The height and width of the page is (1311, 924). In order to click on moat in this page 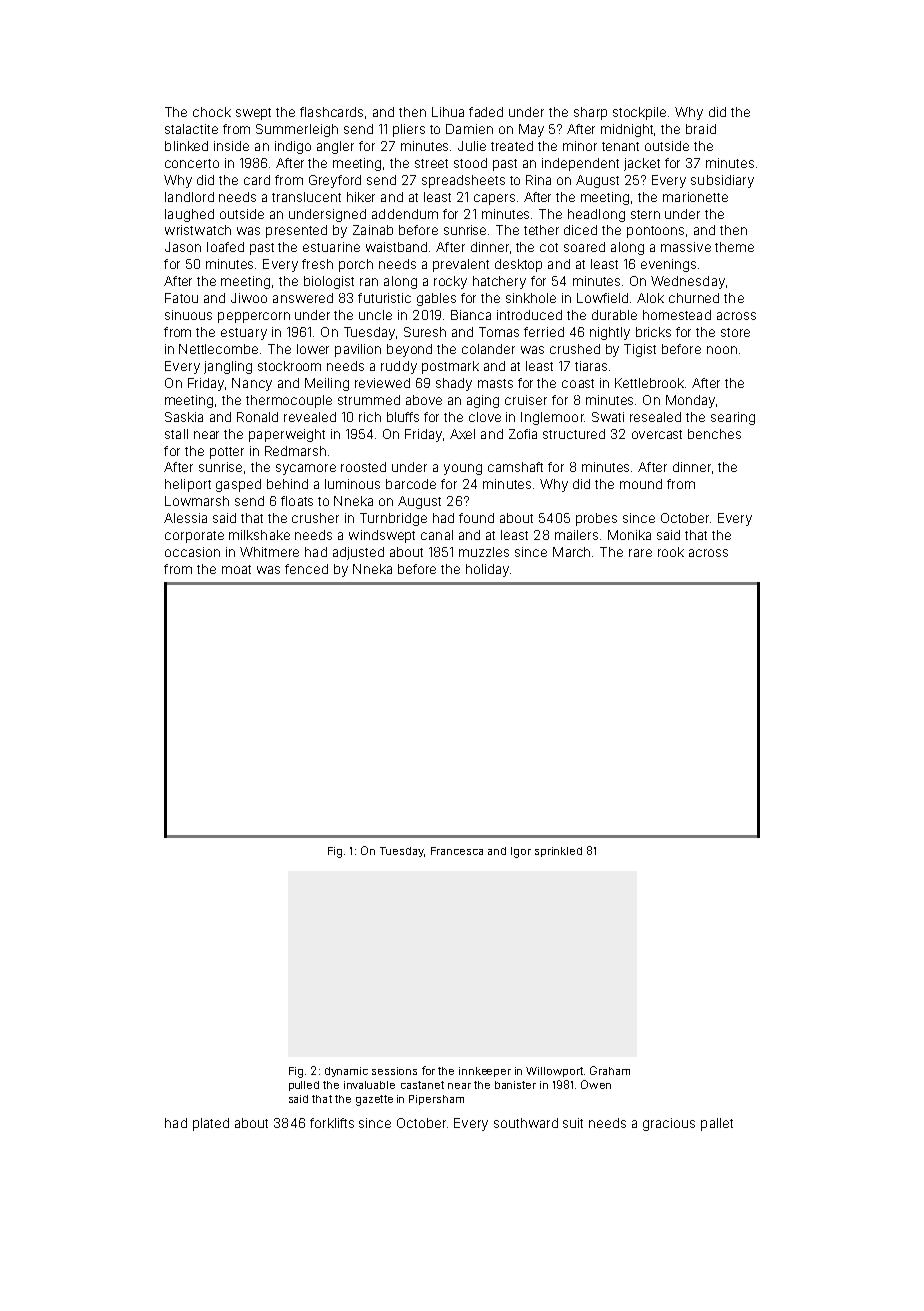, I will do `click(236, 569)`.
